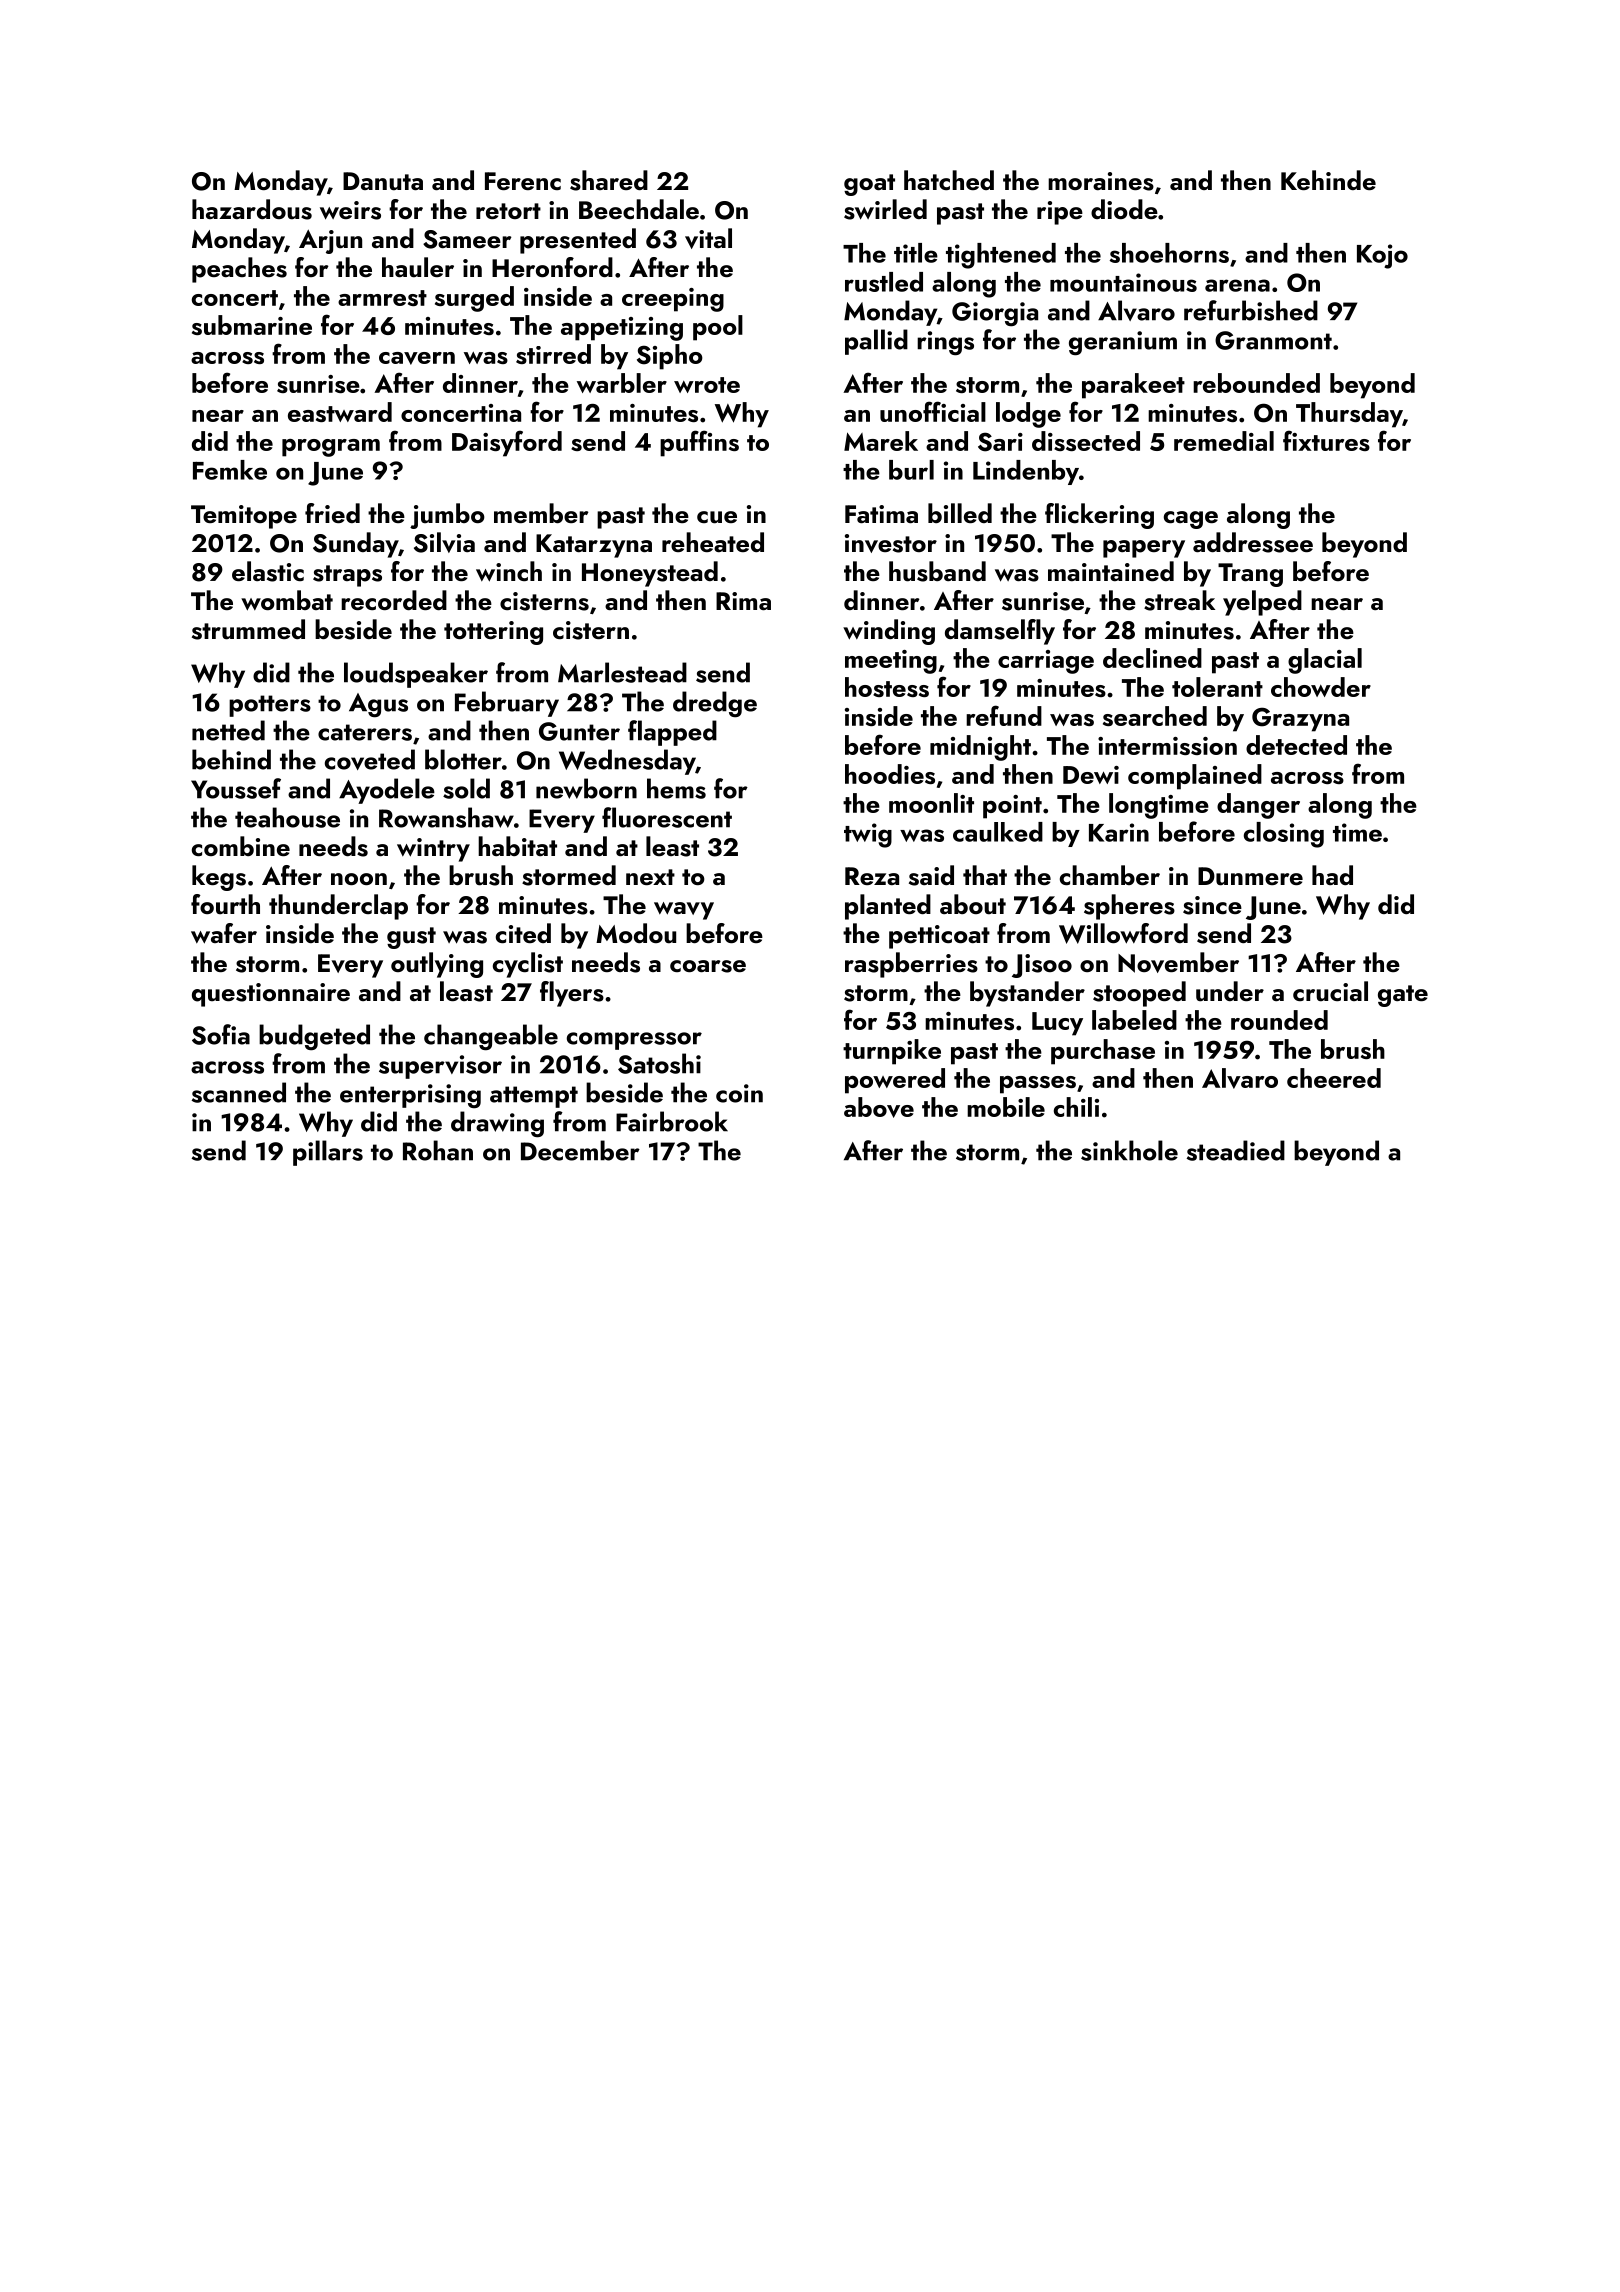 The image size is (1620, 2292). What do you see at coordinates (1133, 386) in the image?
I see `parakeet` at bounding box center [1133, 386].
